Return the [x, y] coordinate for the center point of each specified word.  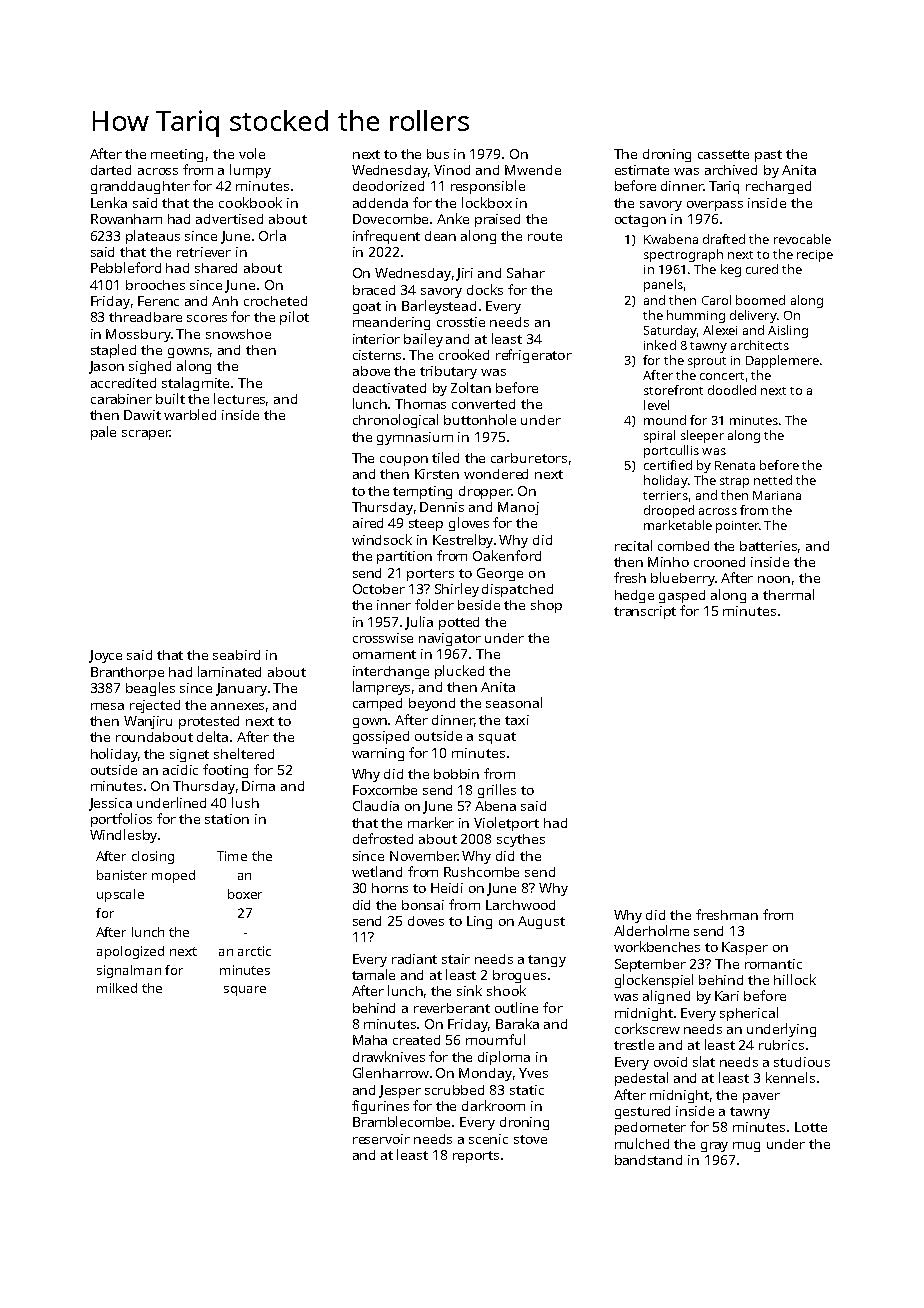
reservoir [381, 1139]
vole [252, 153]
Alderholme [651, 930]
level [656, 405]
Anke [453, 218]
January [241, 689]
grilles [497, 791]
